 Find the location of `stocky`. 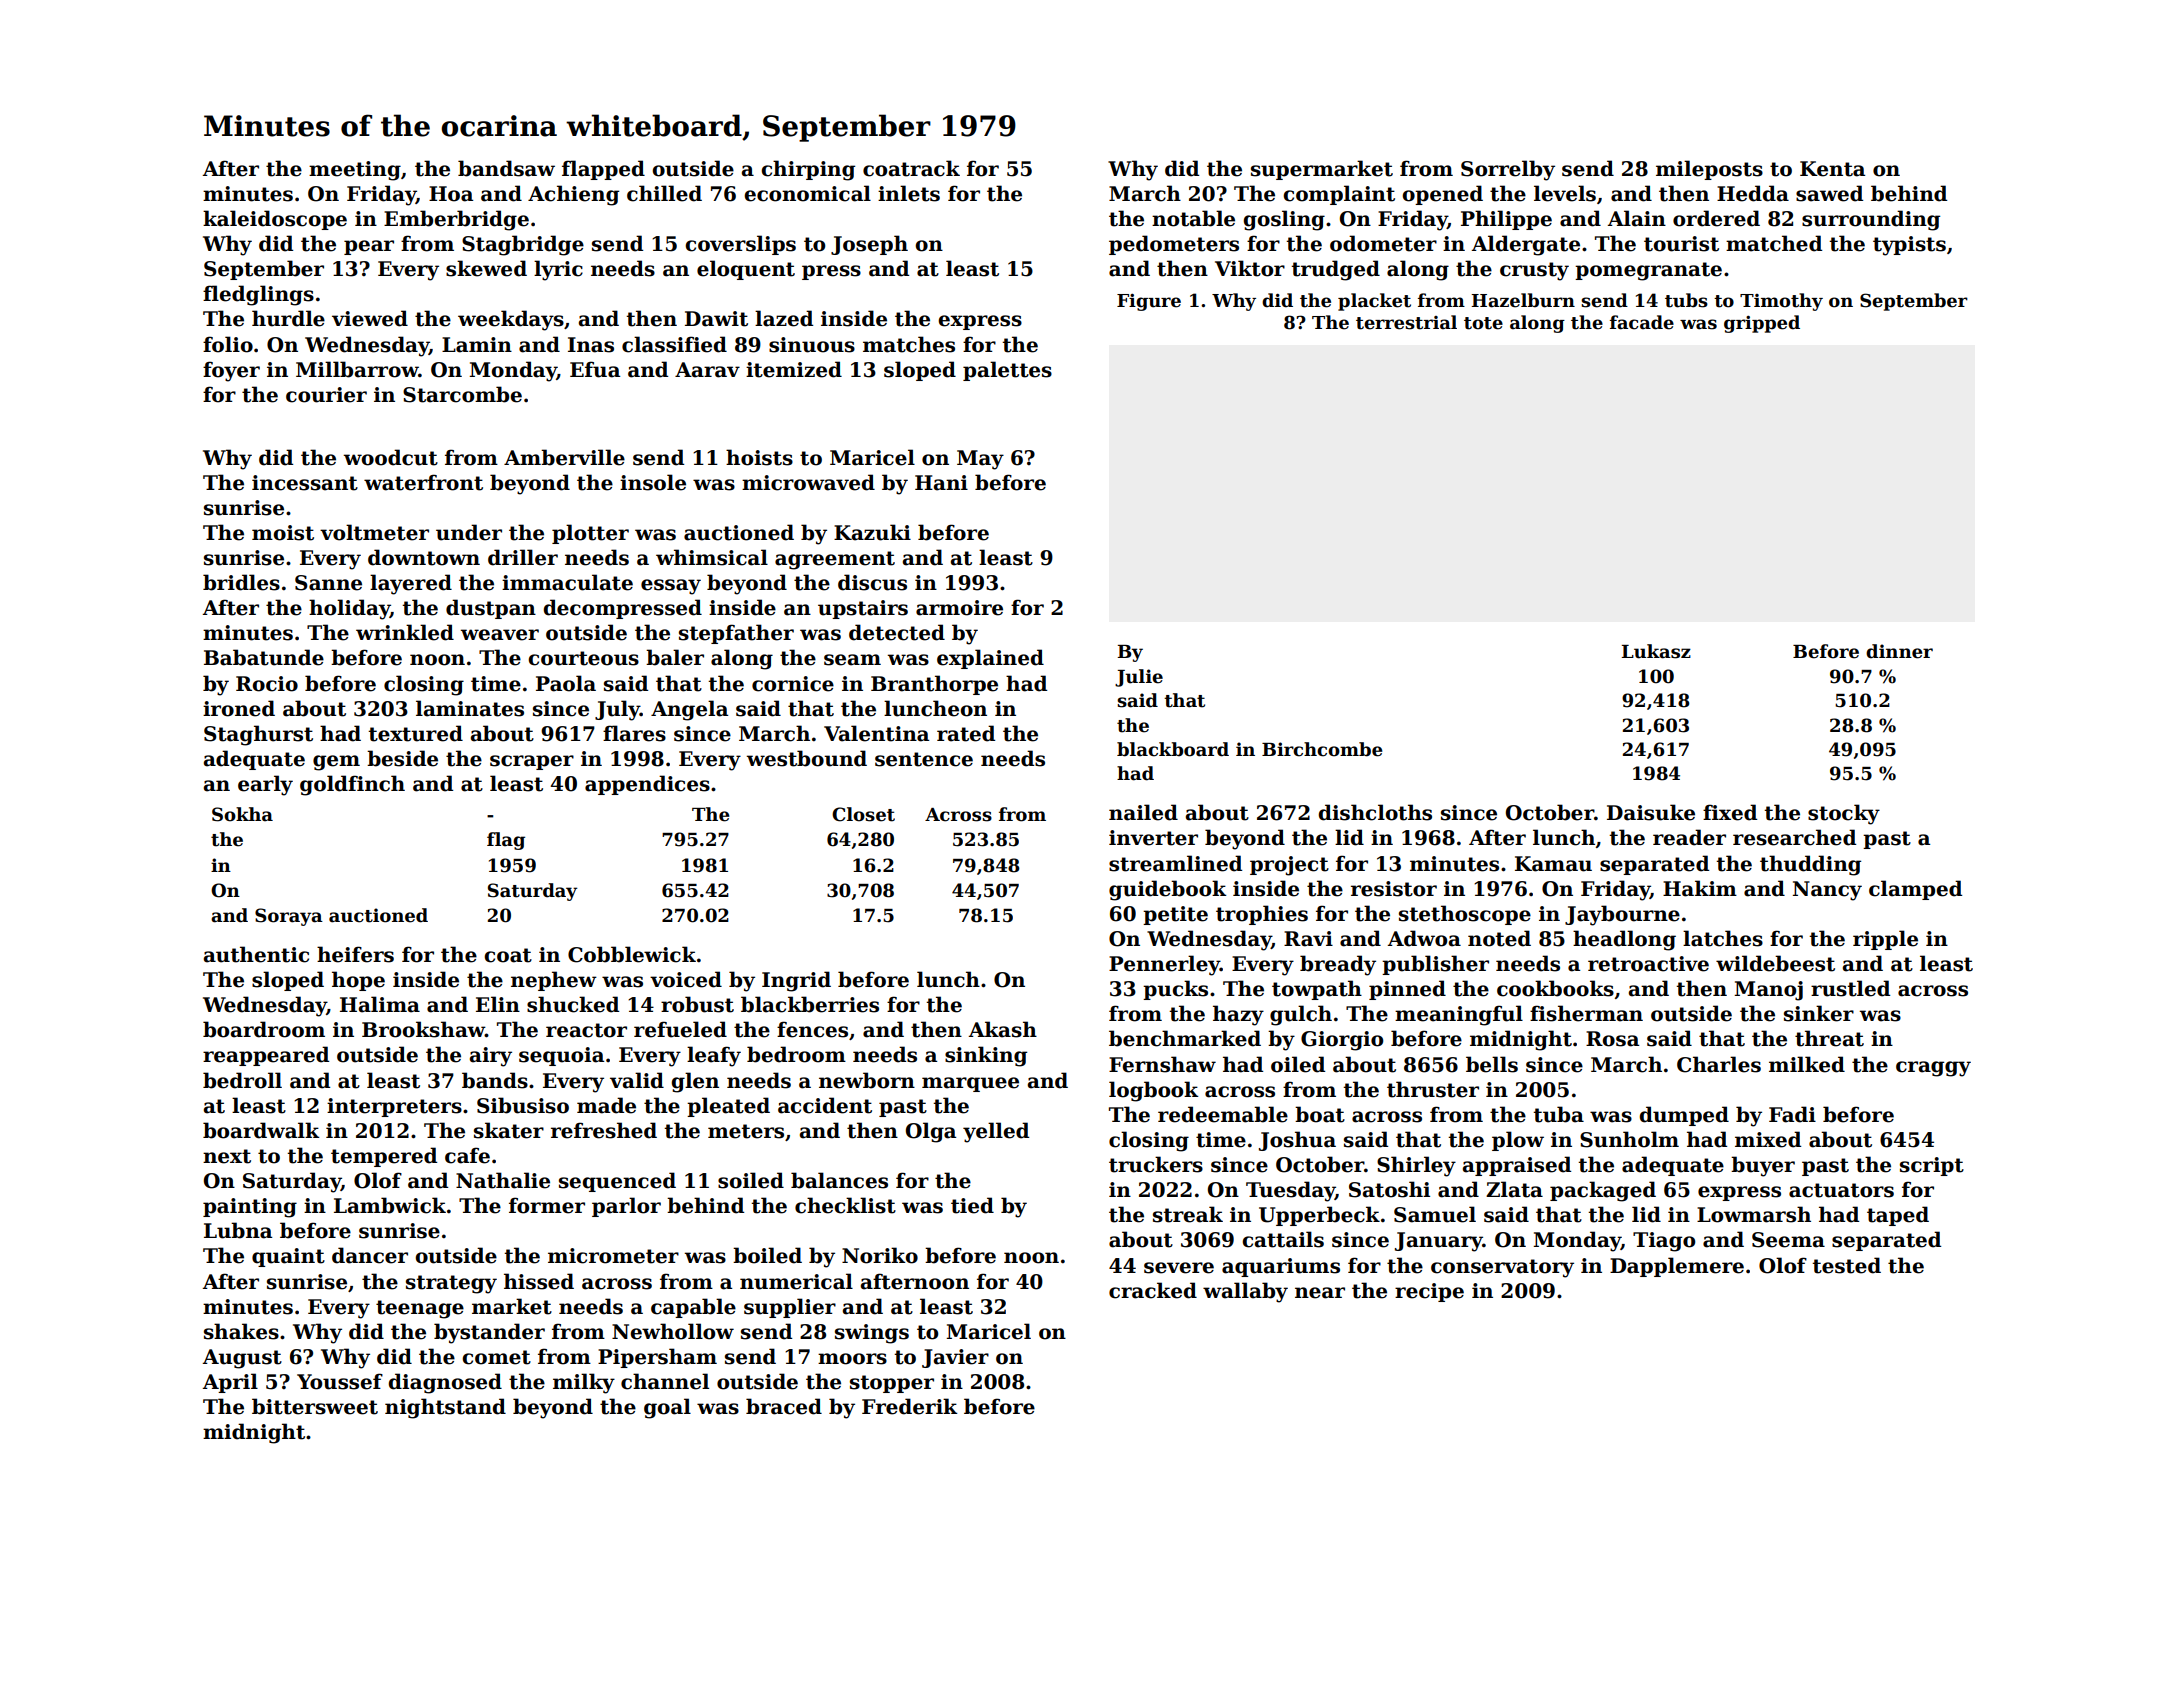

stocky is located at coordinates (1844, 814).
